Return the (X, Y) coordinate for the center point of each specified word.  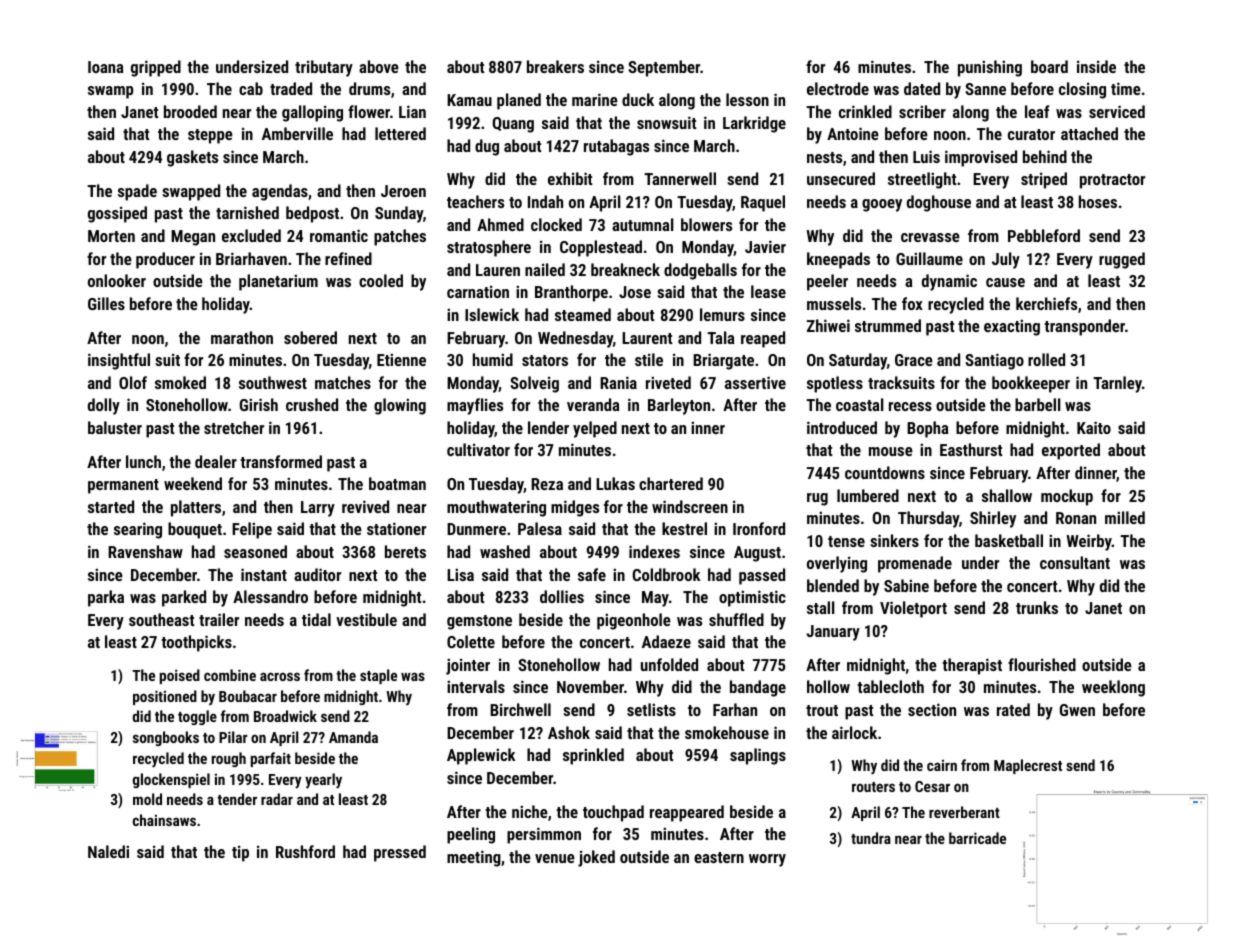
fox (912, 303)
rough (229, 759)
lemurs (722, 314)
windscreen (690, 506)
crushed (312, 404)
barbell (1038, 404)
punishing (990, 68)
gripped (156, 68)
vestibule (366, 619)
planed (519, 101)
